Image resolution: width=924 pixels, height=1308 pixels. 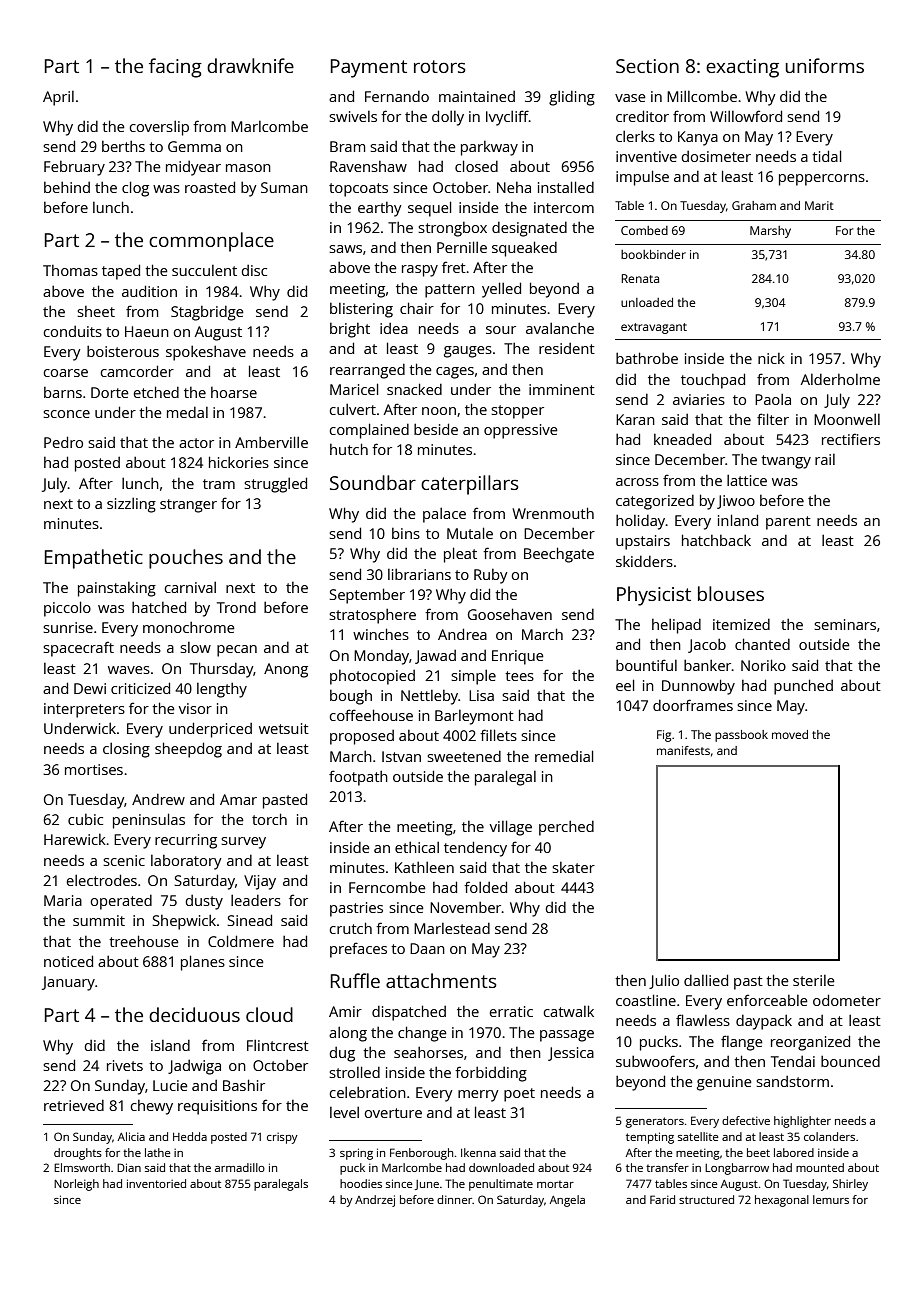 I want to click on dallied, so click(x=706, y=980).
